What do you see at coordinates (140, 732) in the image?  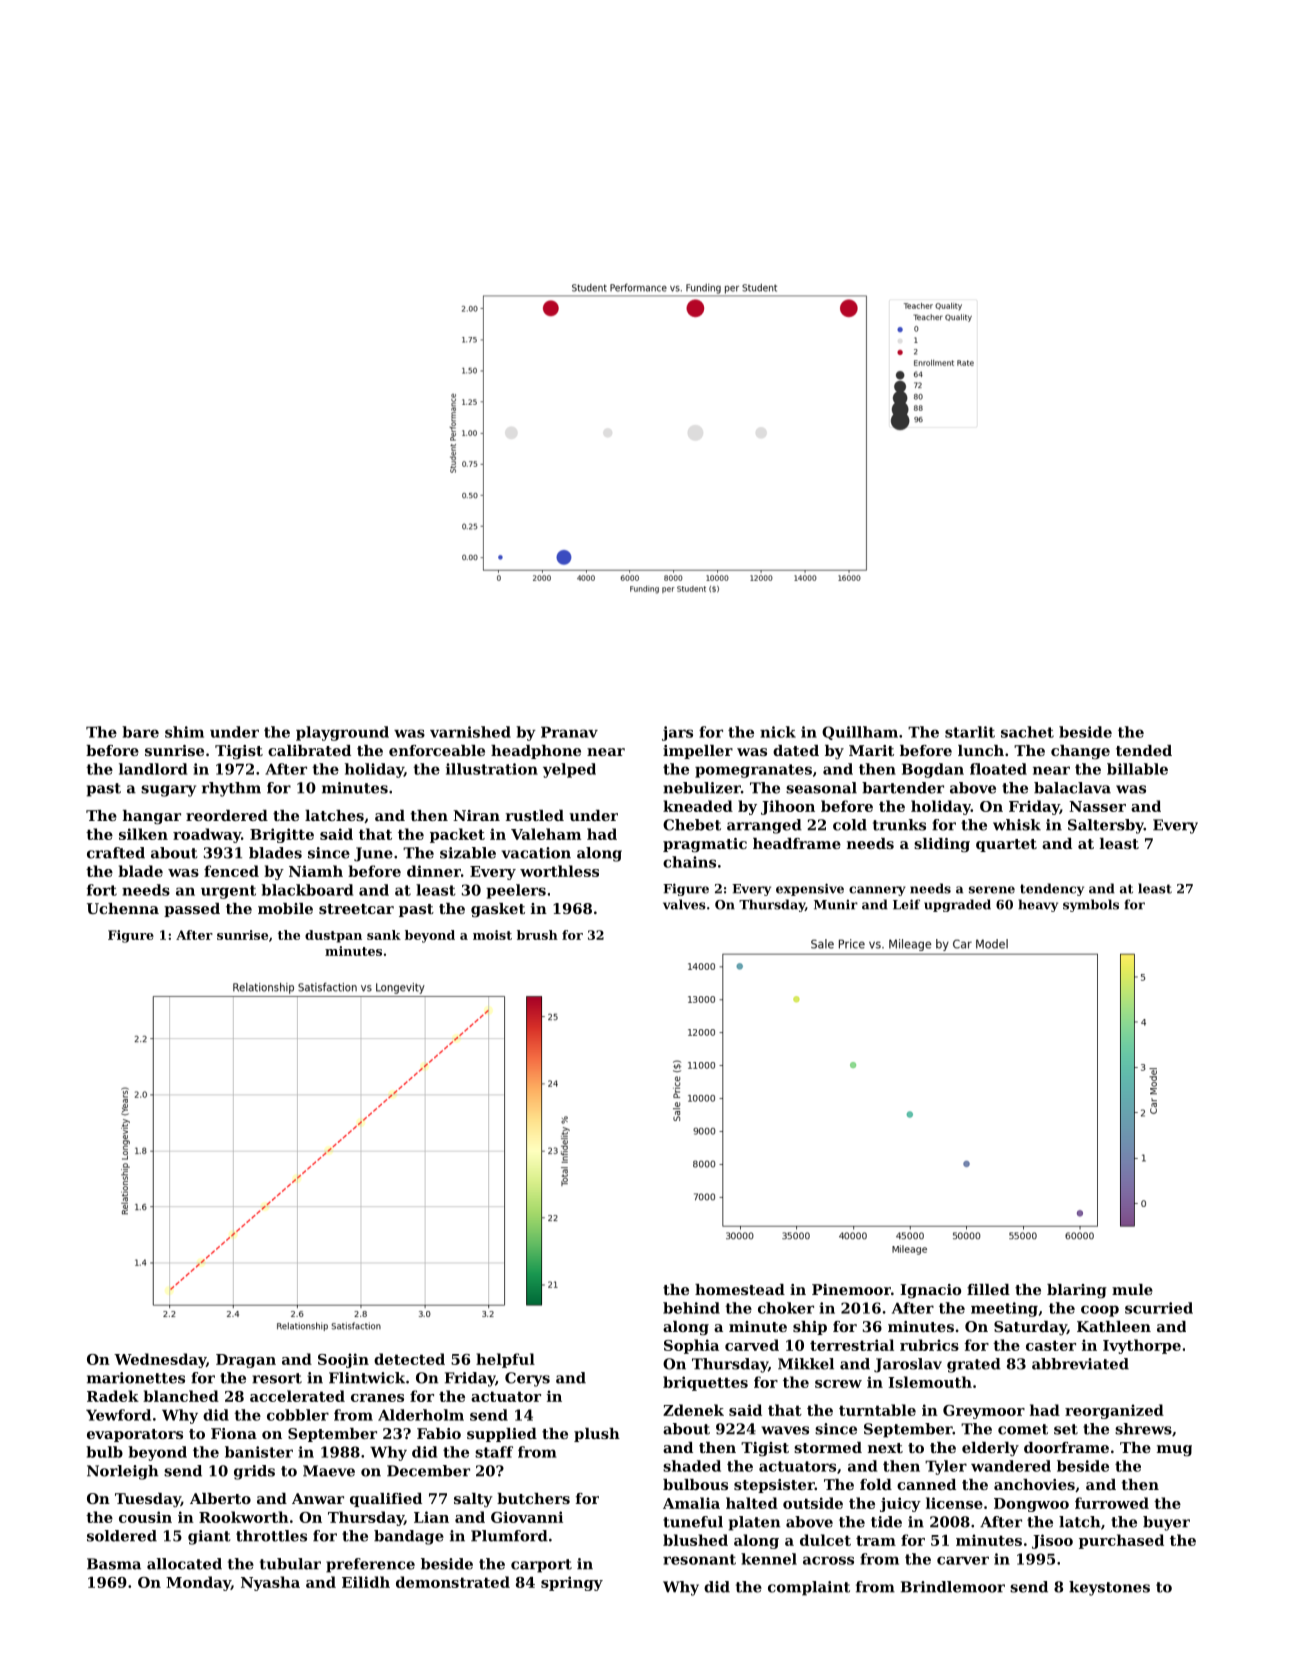 I see `bare` at bounding box center [140, 732].
